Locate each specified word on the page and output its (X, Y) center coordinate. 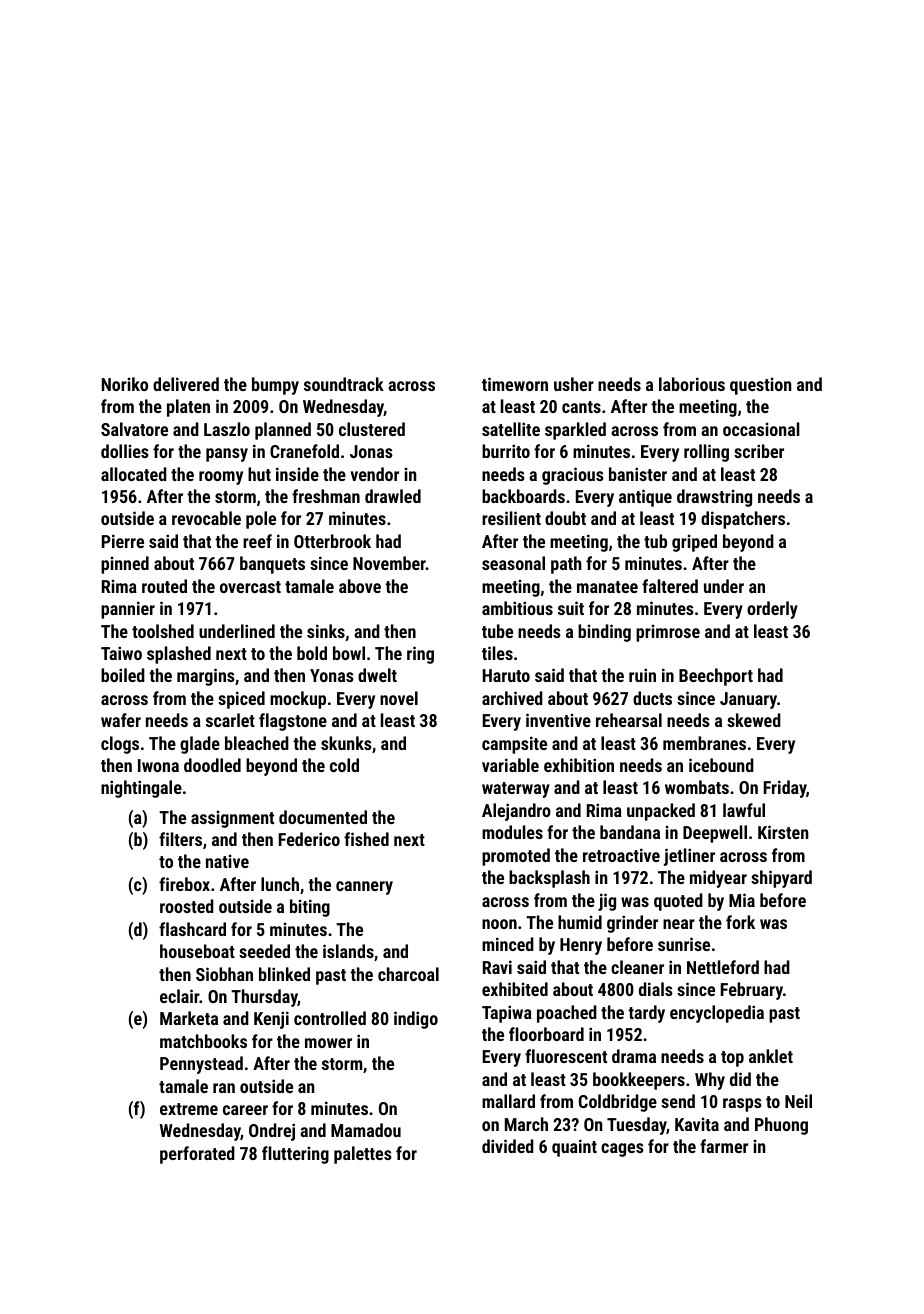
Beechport (716, 677)
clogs (120, 745)
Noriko (125, 384)
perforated (197, 1155)
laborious (692, 384)
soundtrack (344, 384)
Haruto (506, 675)
